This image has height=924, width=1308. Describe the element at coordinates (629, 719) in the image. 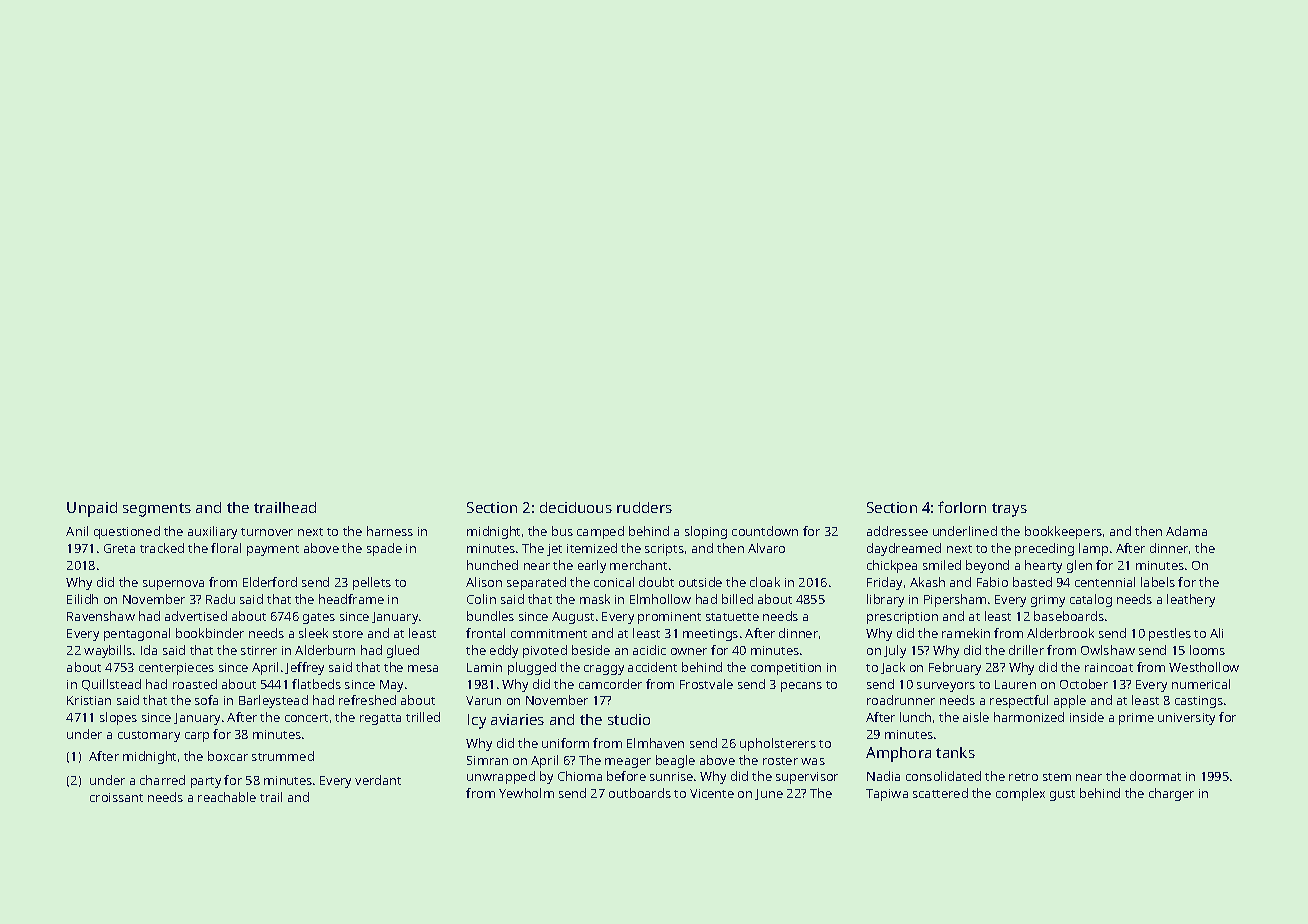

I see `studio` at that location.
